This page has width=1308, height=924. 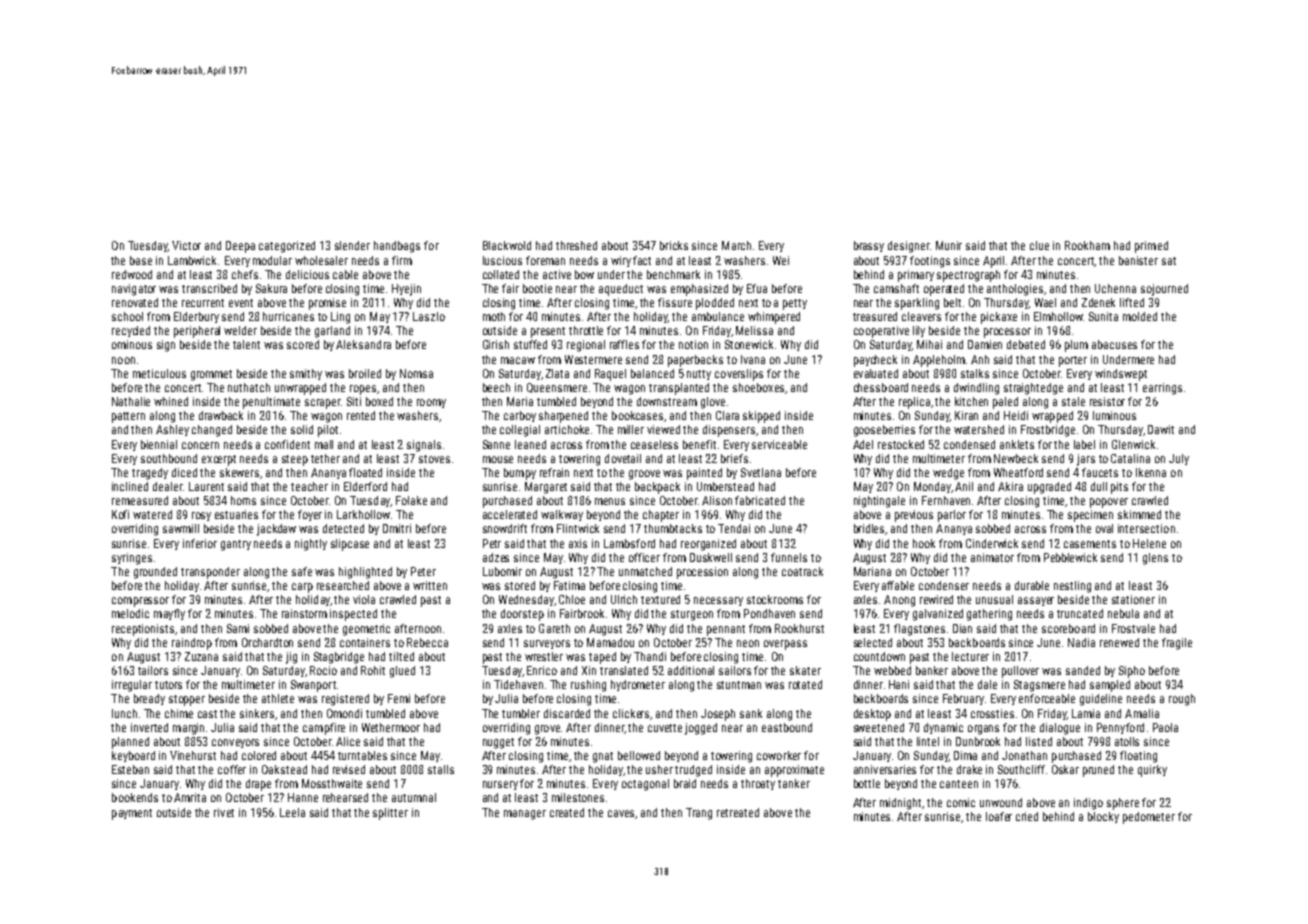 I want to click on Folake, so click(x=411, y=500).
